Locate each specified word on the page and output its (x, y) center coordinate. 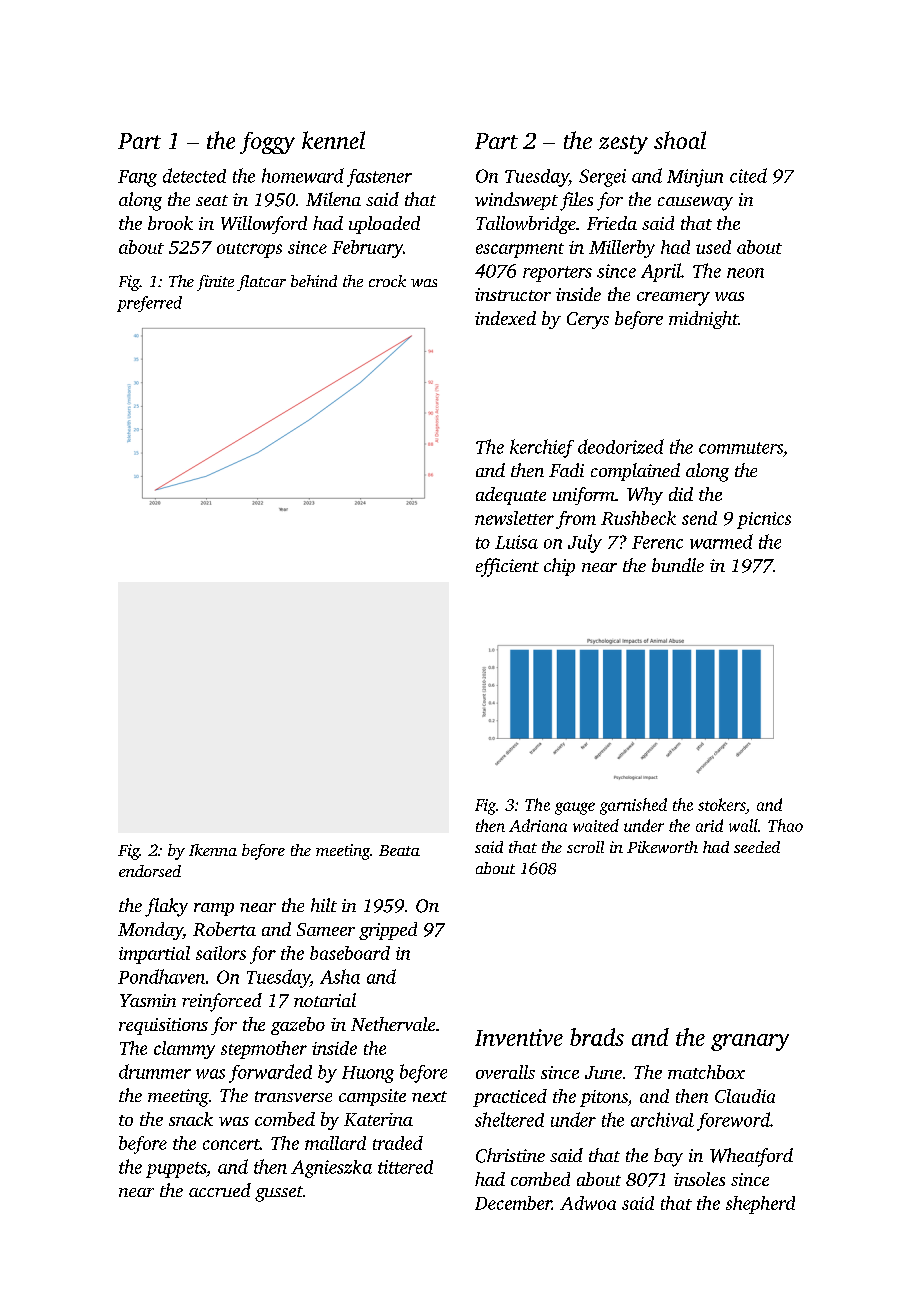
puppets (176, 1170)
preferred (149, 304)
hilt (324, 905)
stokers (722, 804)
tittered (405, 1167)
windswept (516, 201)
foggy (267, 143)
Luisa (516, 542)
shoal (680, 140)
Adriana (538, 825)
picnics (764, 520)
